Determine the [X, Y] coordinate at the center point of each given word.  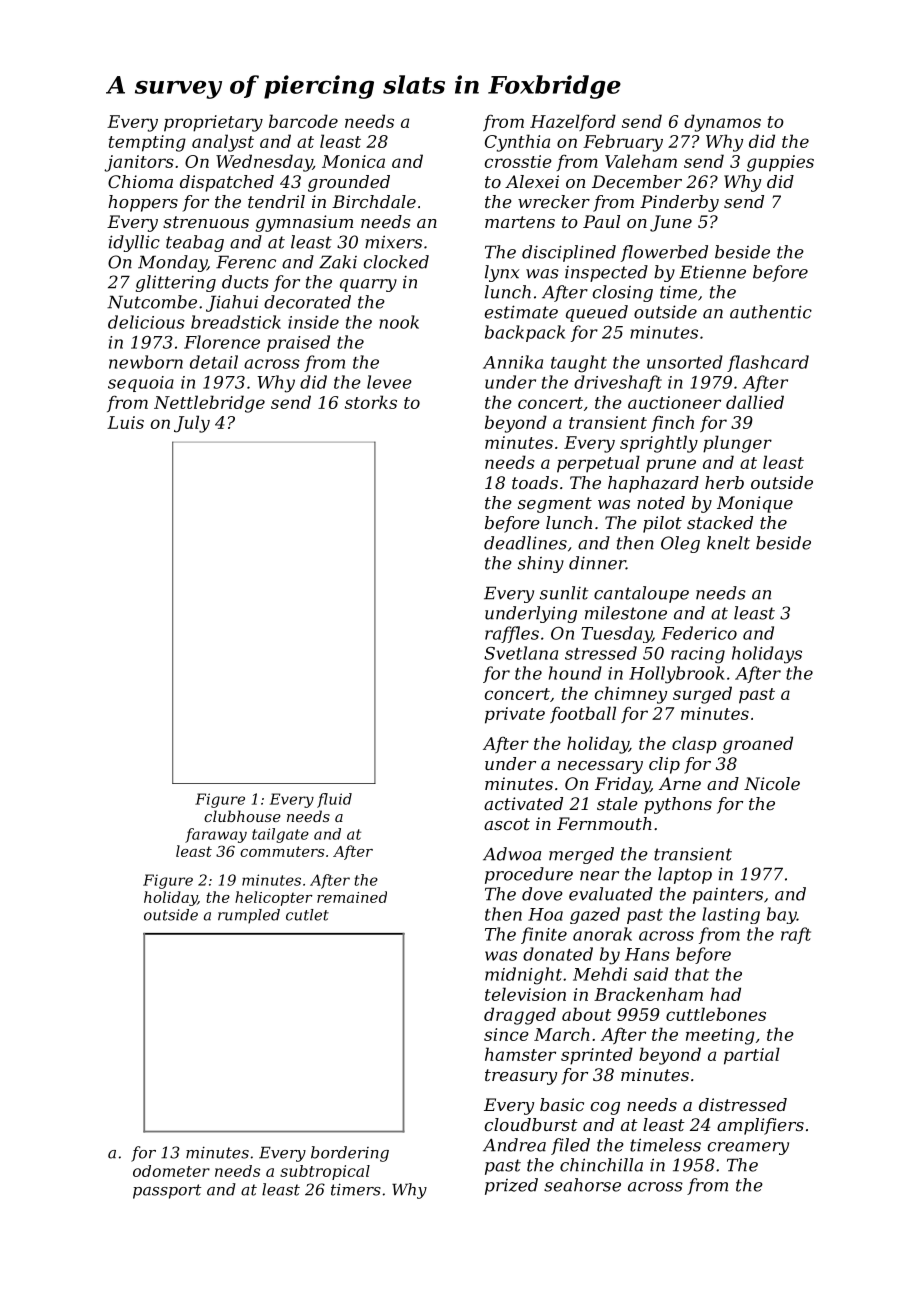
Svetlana [521, 653]
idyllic [134, 243]
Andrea [514, 1145]
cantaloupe [641, 594]
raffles [512, 634]
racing [698, 655]
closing [623, 293]
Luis [125, 422]
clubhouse [242, 816]
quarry [368, 285]
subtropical [325, 1172]
